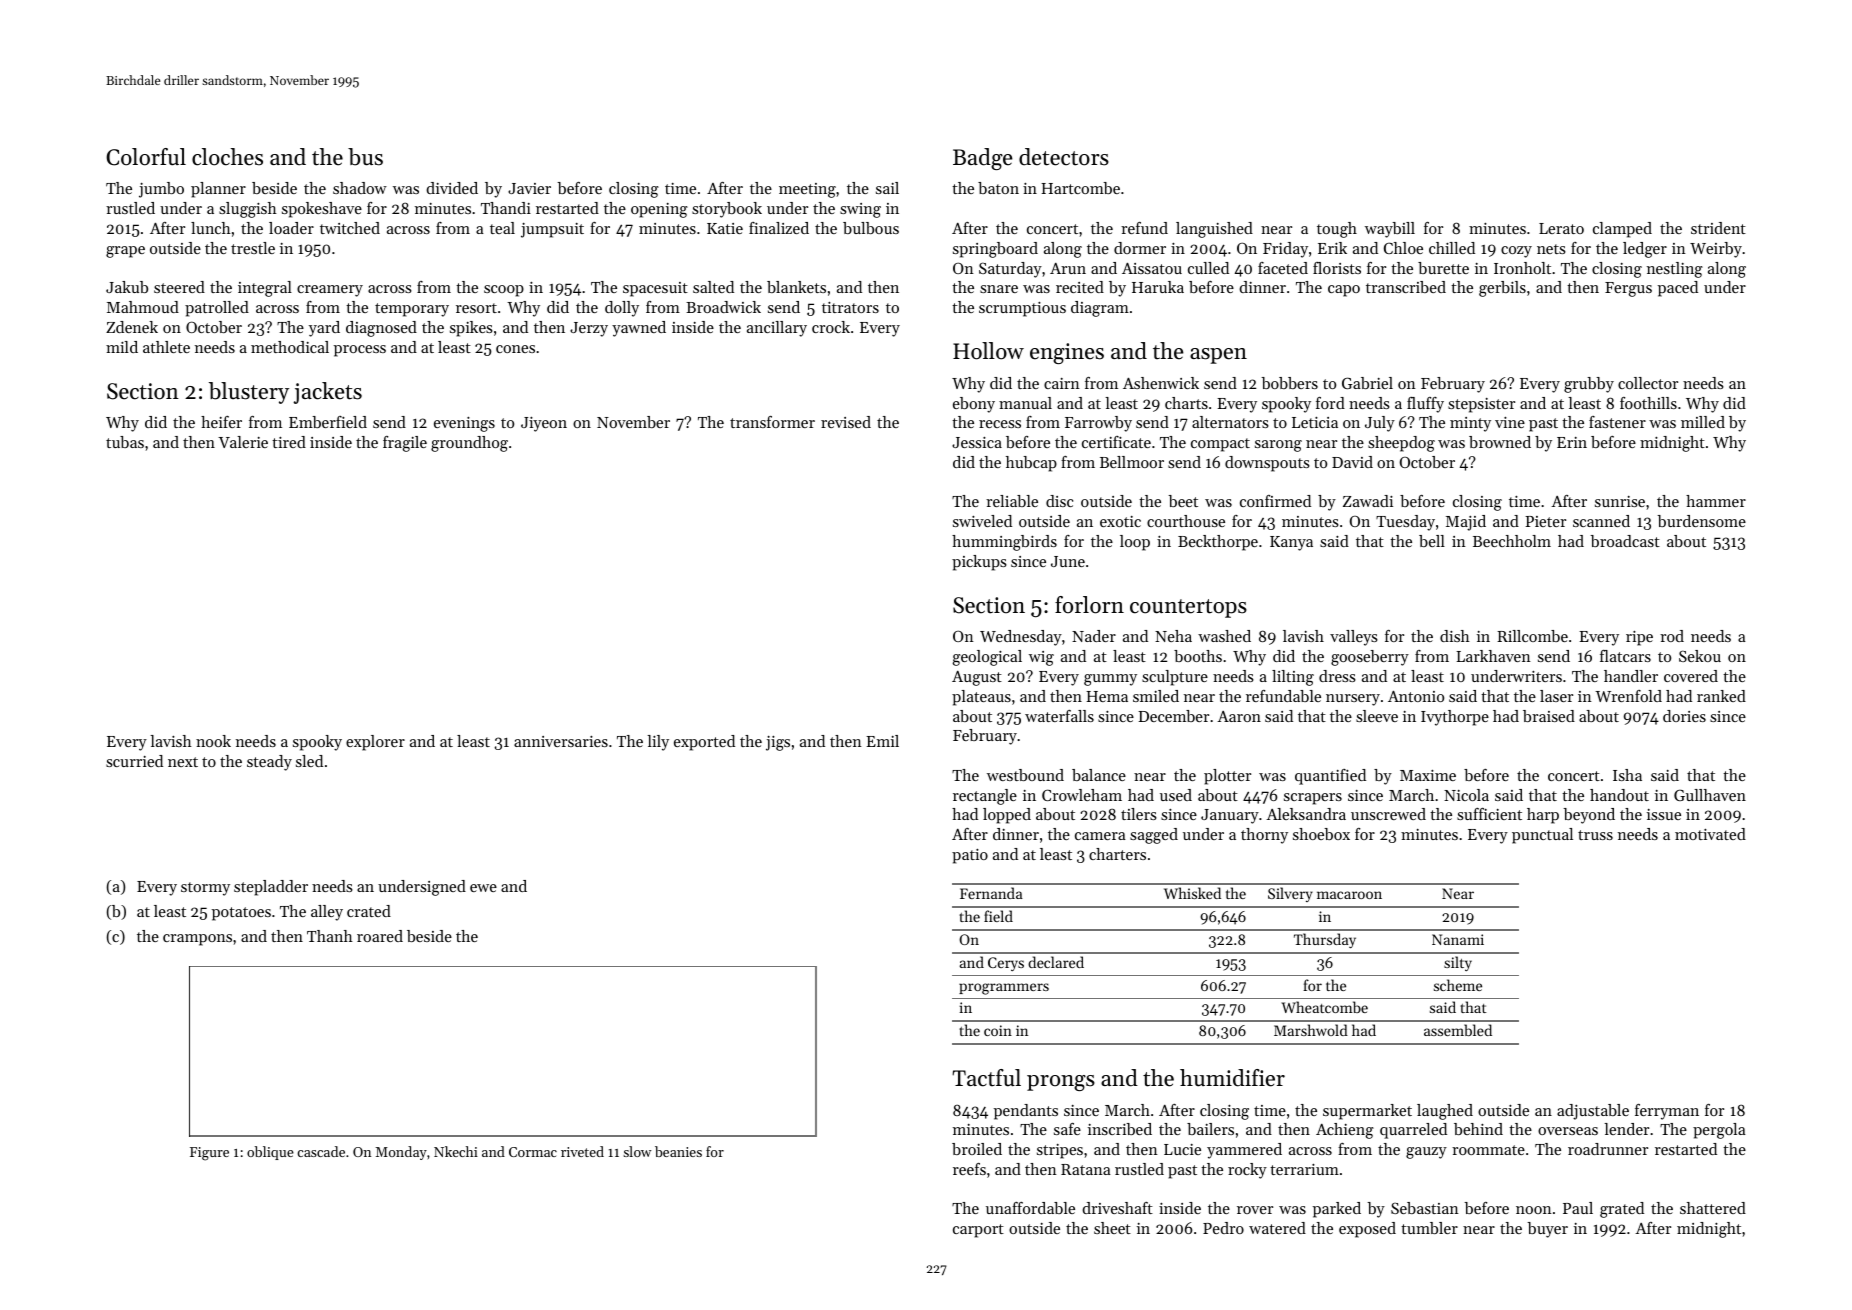 The height and width of the page is (1310, 1852). Describe the element at coordinates (132, 327) in the page. I see `Zdenek` at that location.
